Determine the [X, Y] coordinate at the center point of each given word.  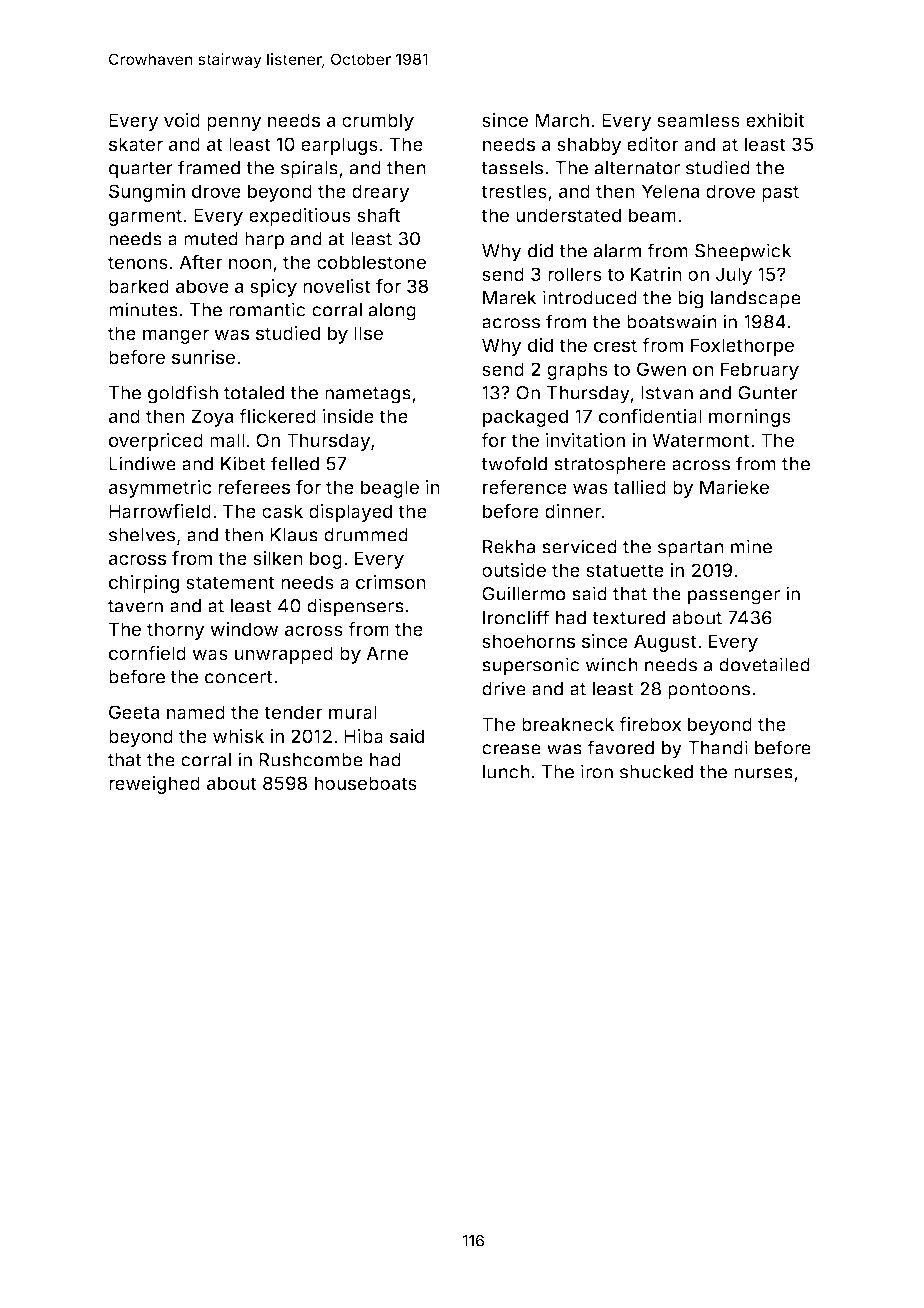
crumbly [378, 122]
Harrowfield [160, 511]
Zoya [212, 418]
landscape [756, 300]
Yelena [670, 191]
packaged [525, 418]
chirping [144, 584]
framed [209, 167]
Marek [510, 298]
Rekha [509, 547]
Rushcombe [311, 760]
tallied [639, 487]
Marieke [734, 487]
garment [145, 217]
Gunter [768, 393]
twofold [514, 463]
